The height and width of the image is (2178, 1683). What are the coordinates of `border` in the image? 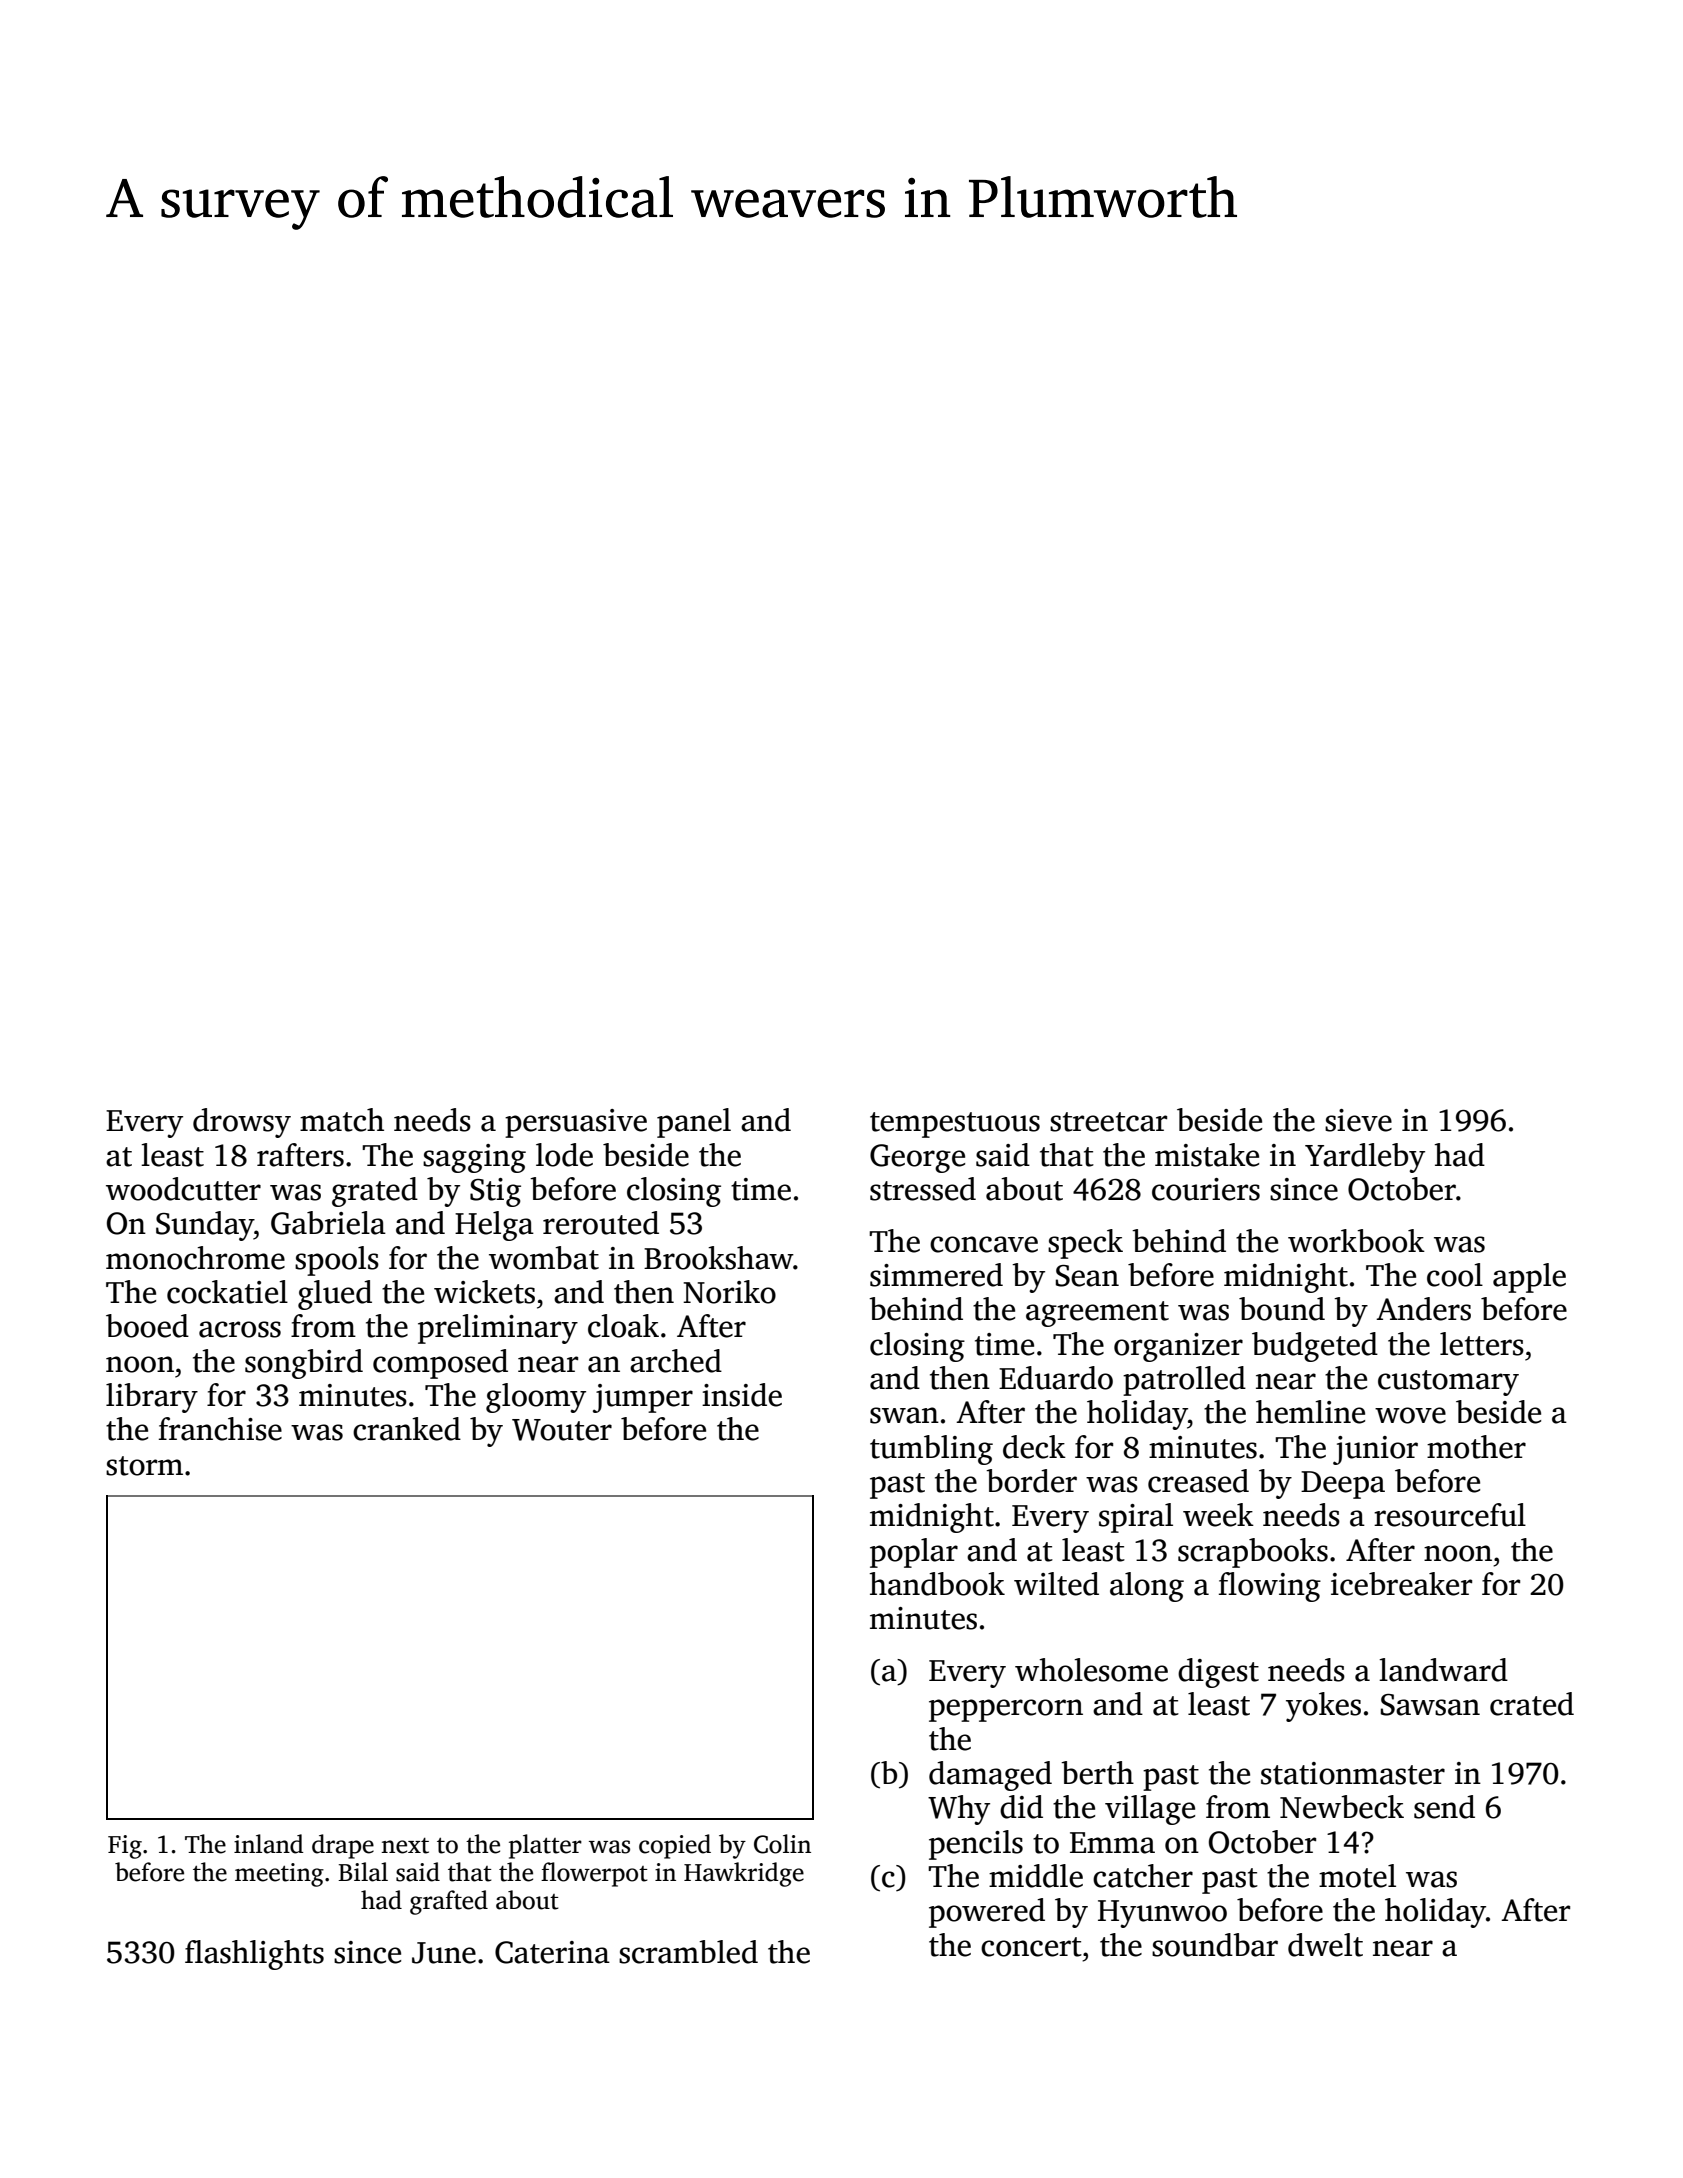 It's located at (1031, 1481).
